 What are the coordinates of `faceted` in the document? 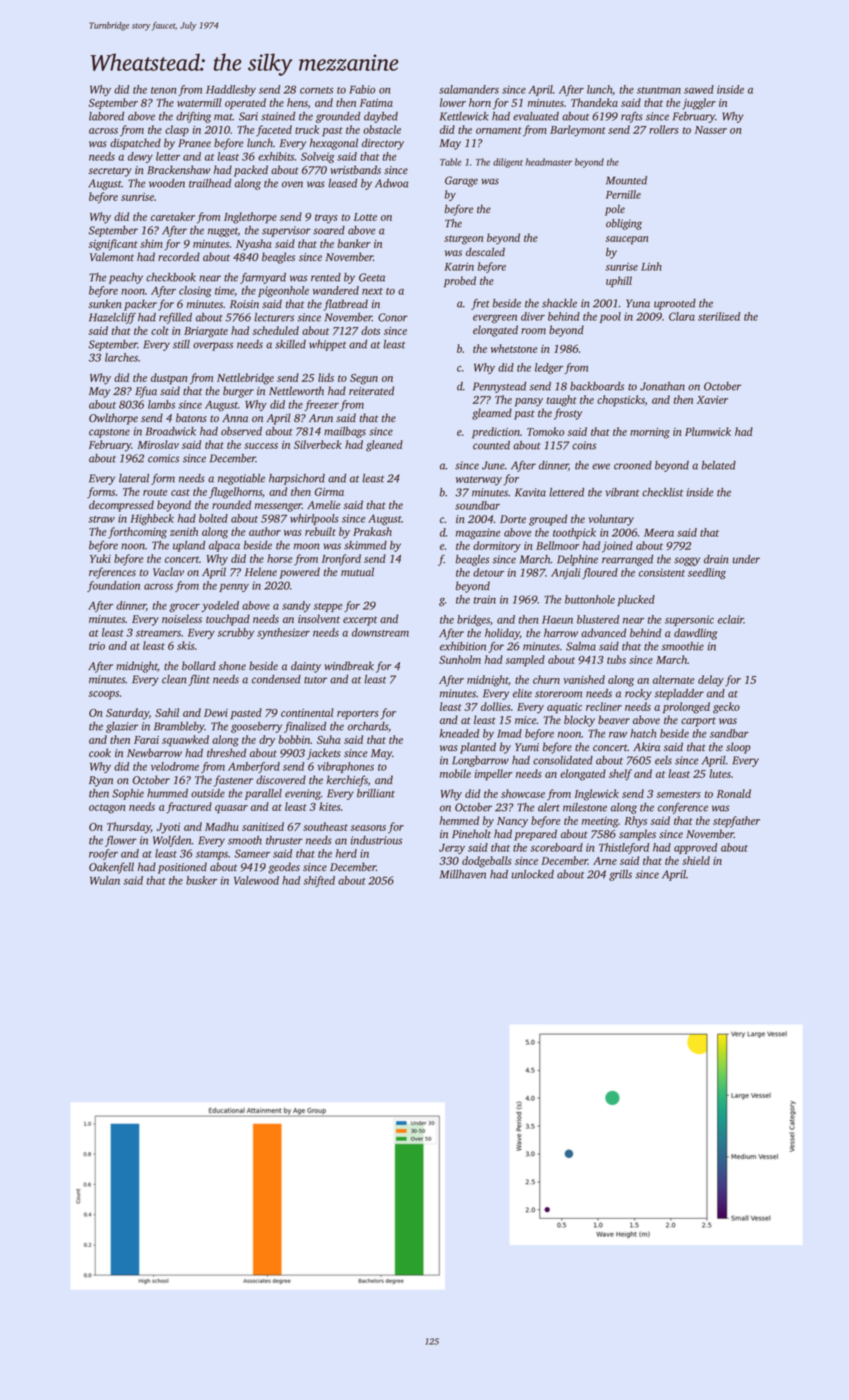 It's located at (274, 131).
